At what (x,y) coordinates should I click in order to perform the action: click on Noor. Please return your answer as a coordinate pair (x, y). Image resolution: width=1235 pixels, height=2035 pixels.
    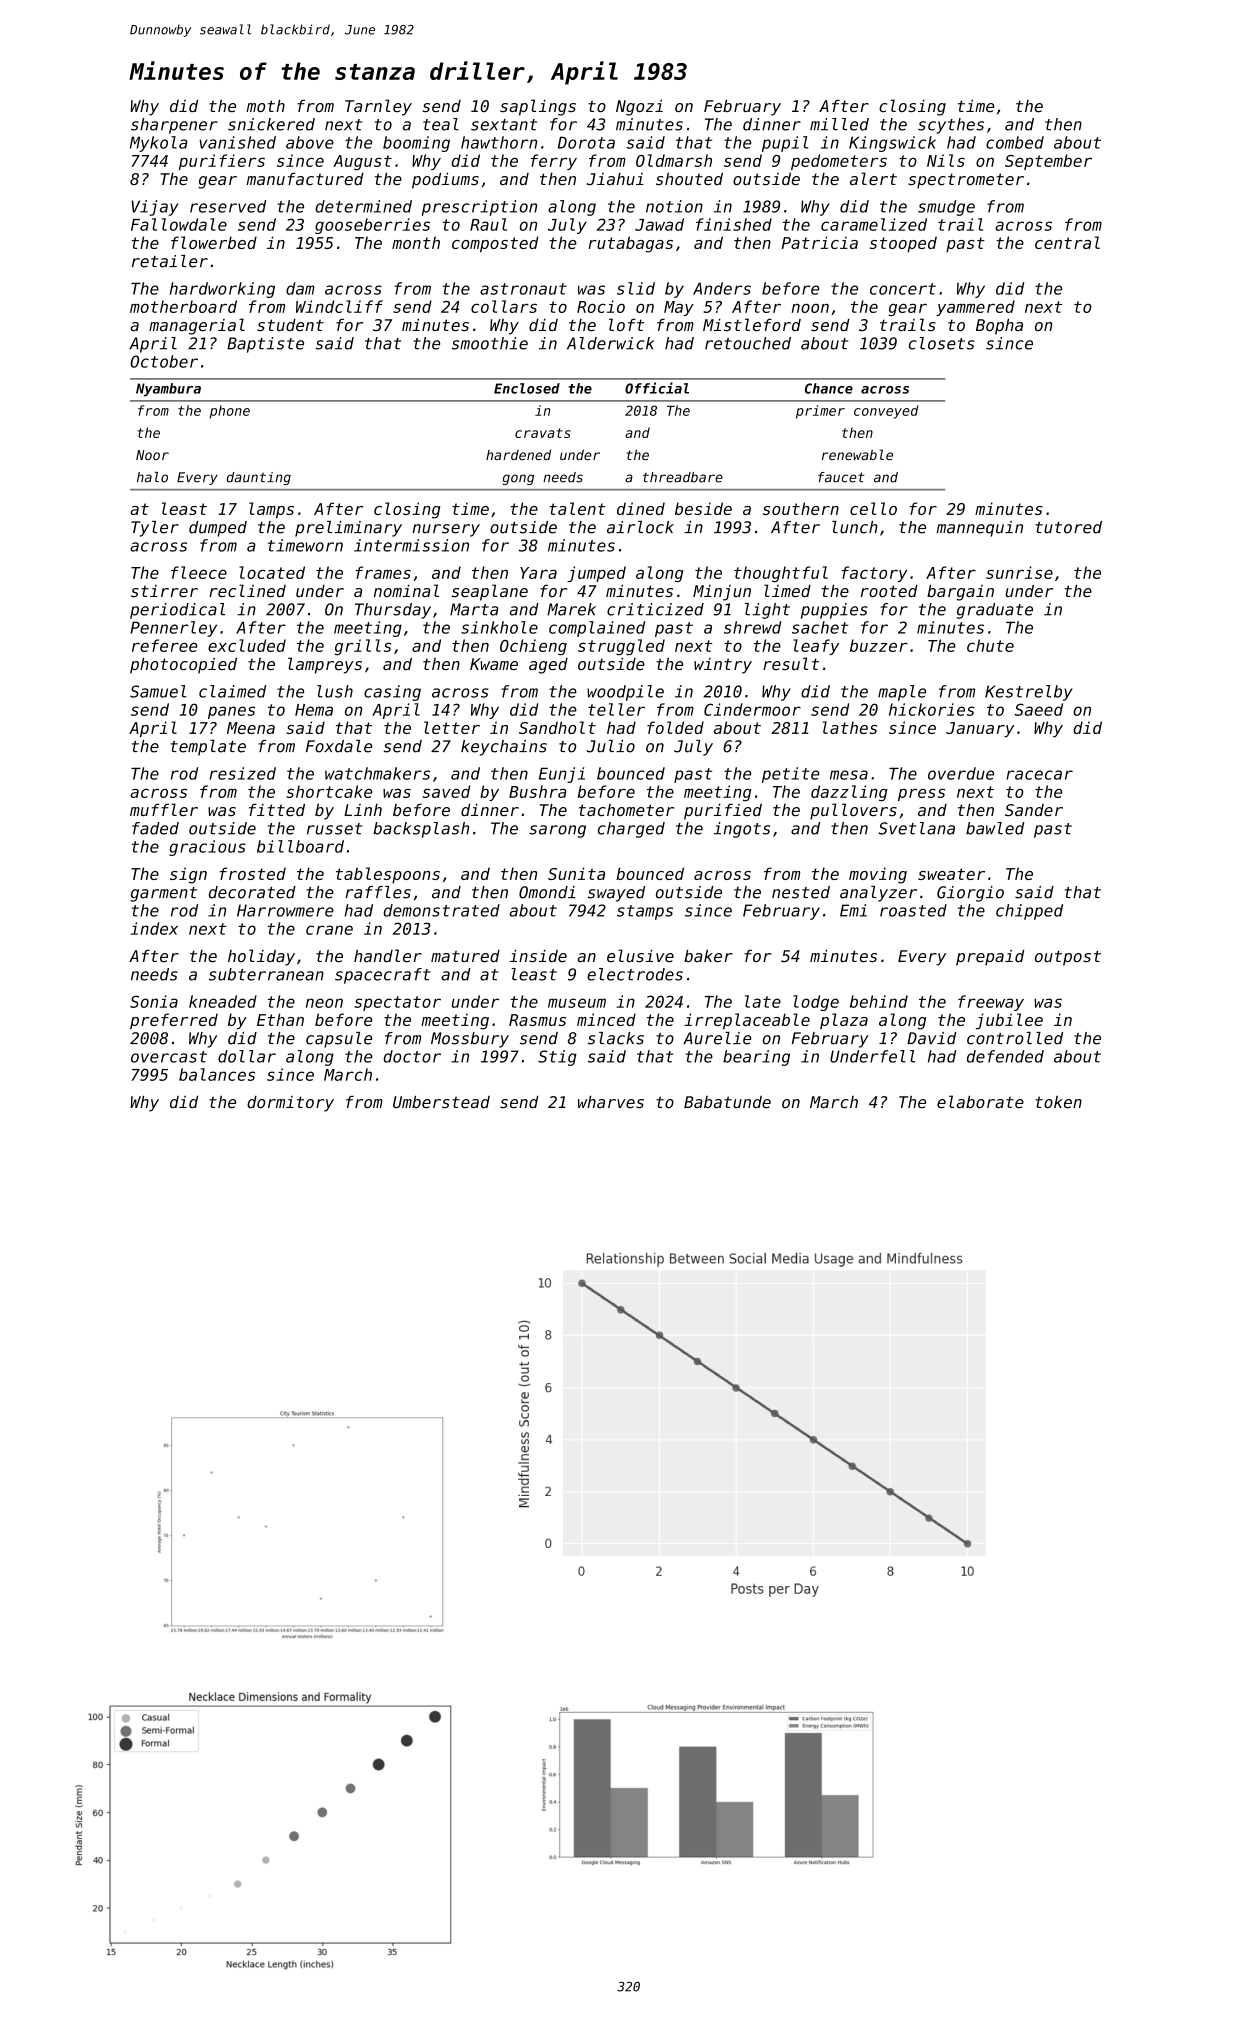
    Looking at the image, I should click on (152, 455).
